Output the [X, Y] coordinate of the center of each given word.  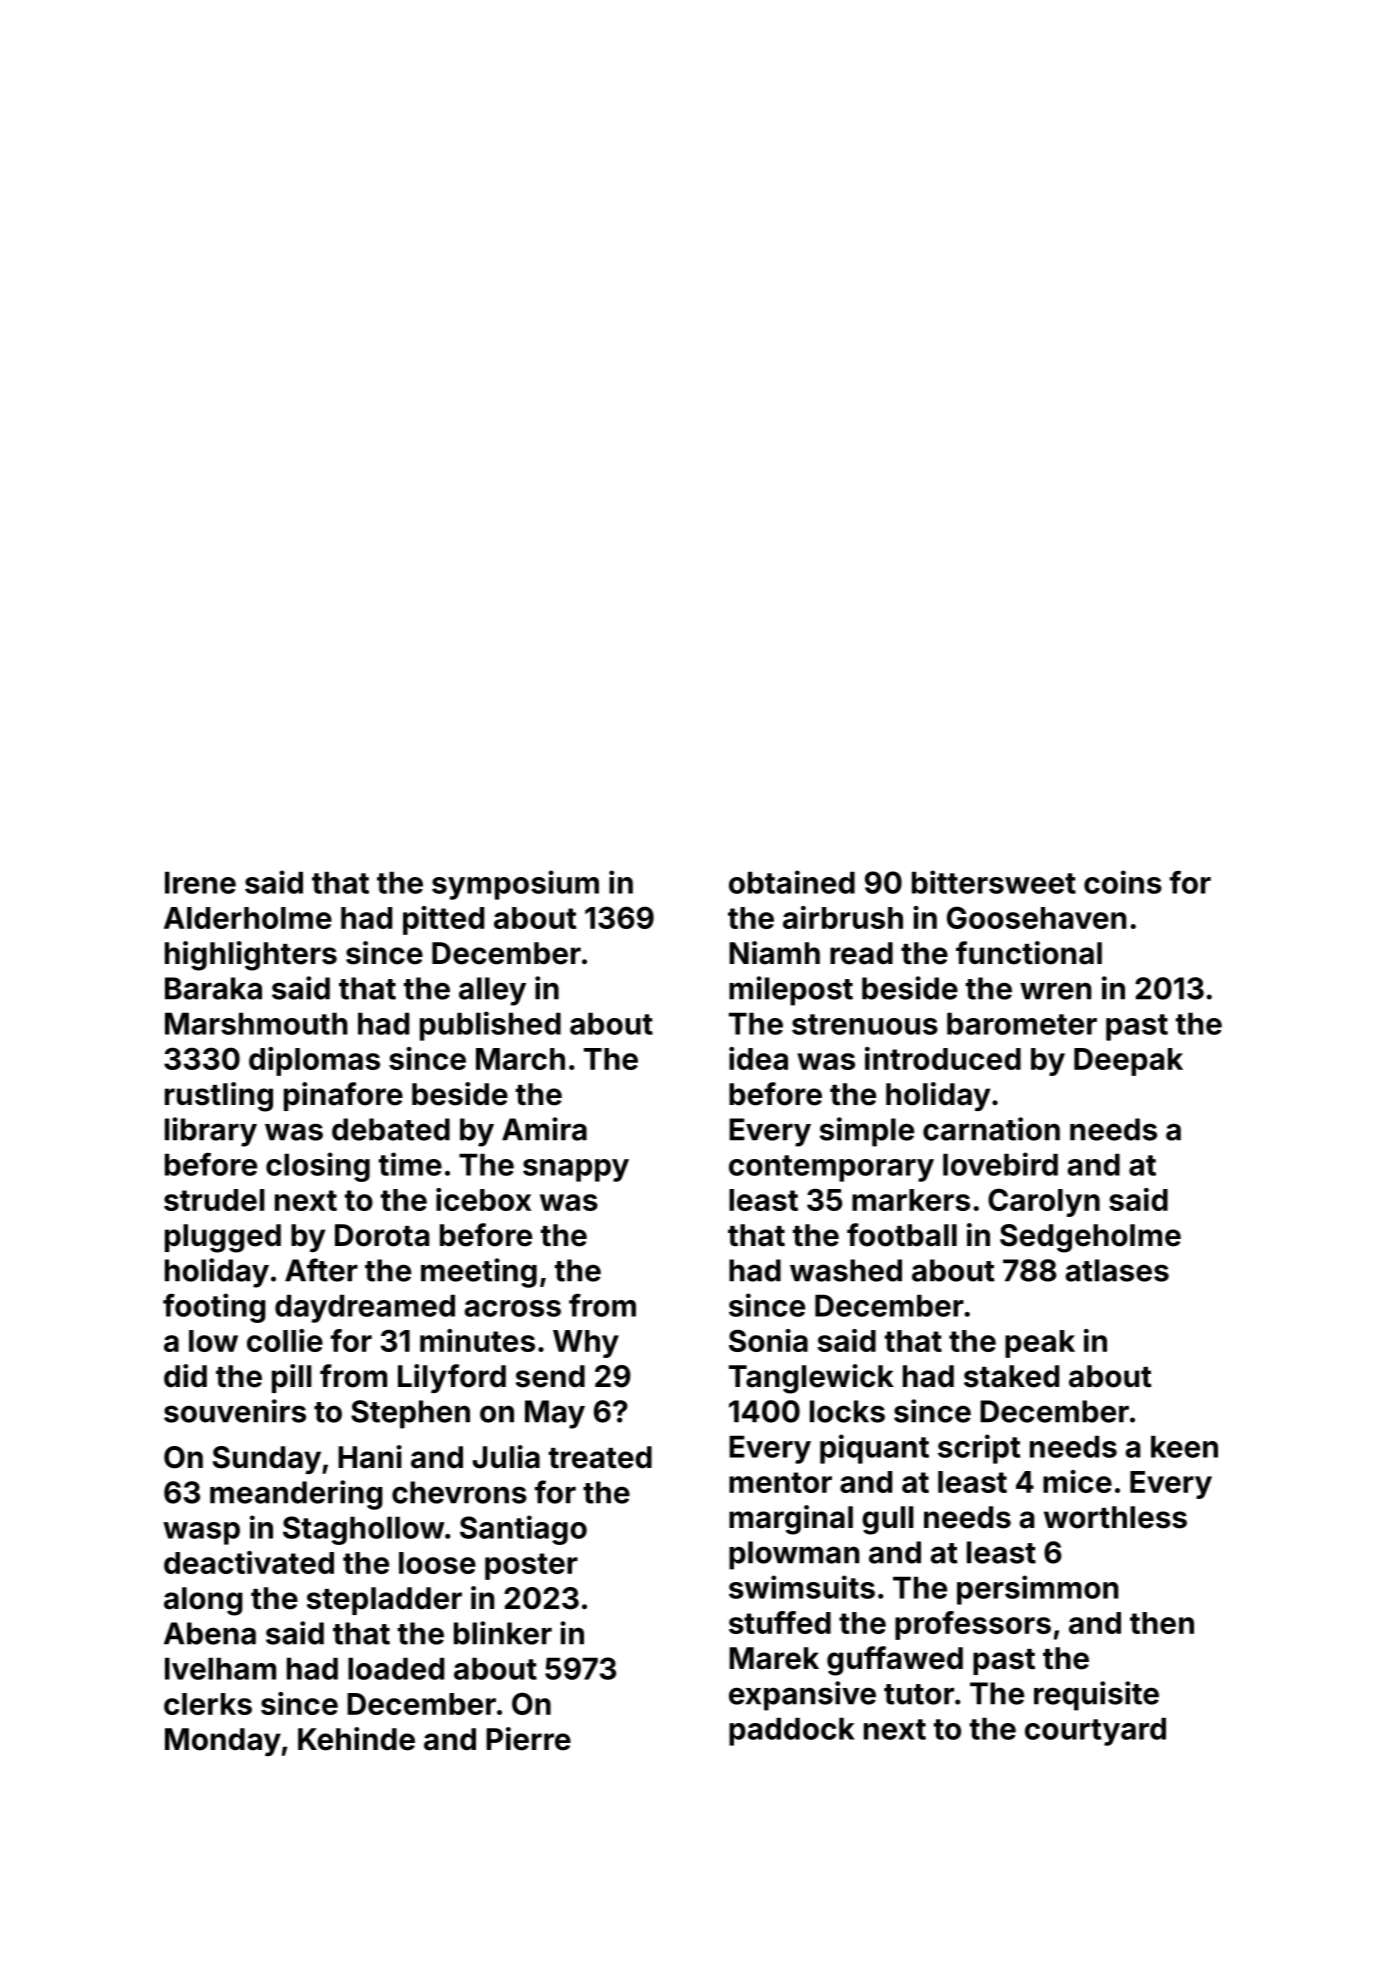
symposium [515, 885]
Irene [200, 883]
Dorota [382, 1235]
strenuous [865, 1024]
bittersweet [994, 882]
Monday [223, 1742]
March [520, 1059]
